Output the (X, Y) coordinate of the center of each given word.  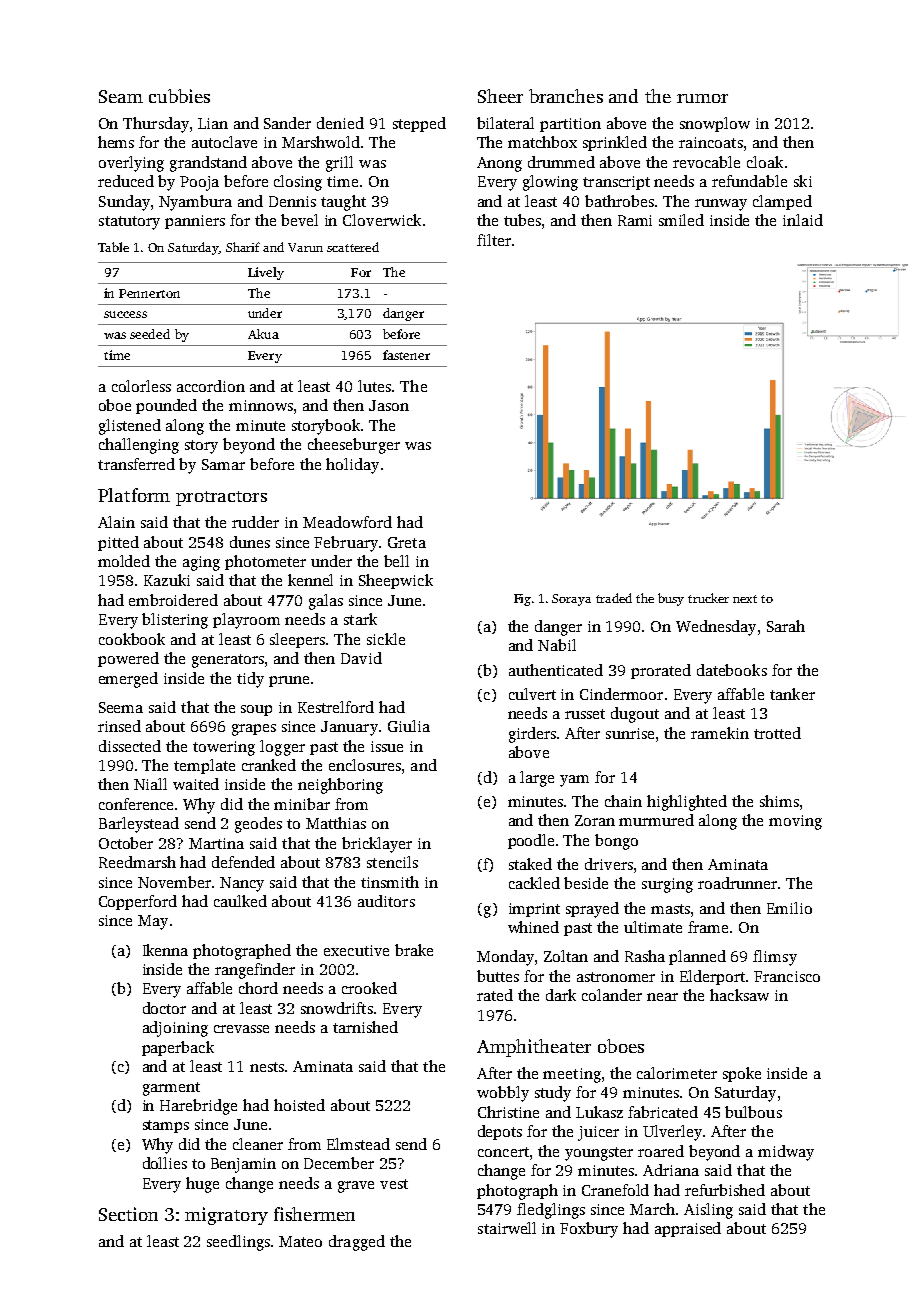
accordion (211, 386)
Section (128, 1214)
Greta (407, 542)
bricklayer (377, 845)
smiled (681, 220)
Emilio (789, 908)
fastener (406, 355)
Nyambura (195, 203)
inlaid (803, 220)
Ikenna (165, 950)
